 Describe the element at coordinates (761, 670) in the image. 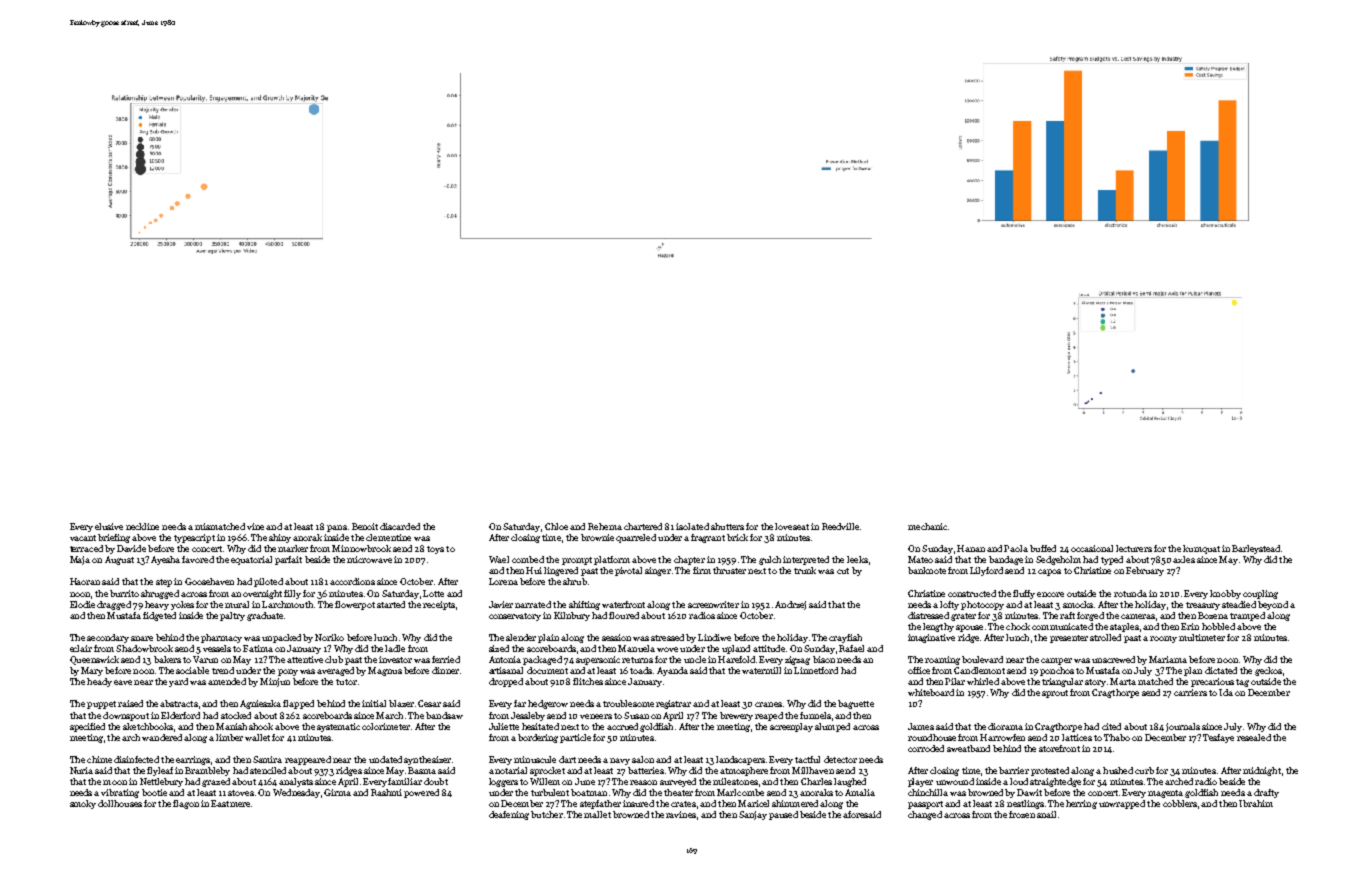

I see `watermill` at that location.
